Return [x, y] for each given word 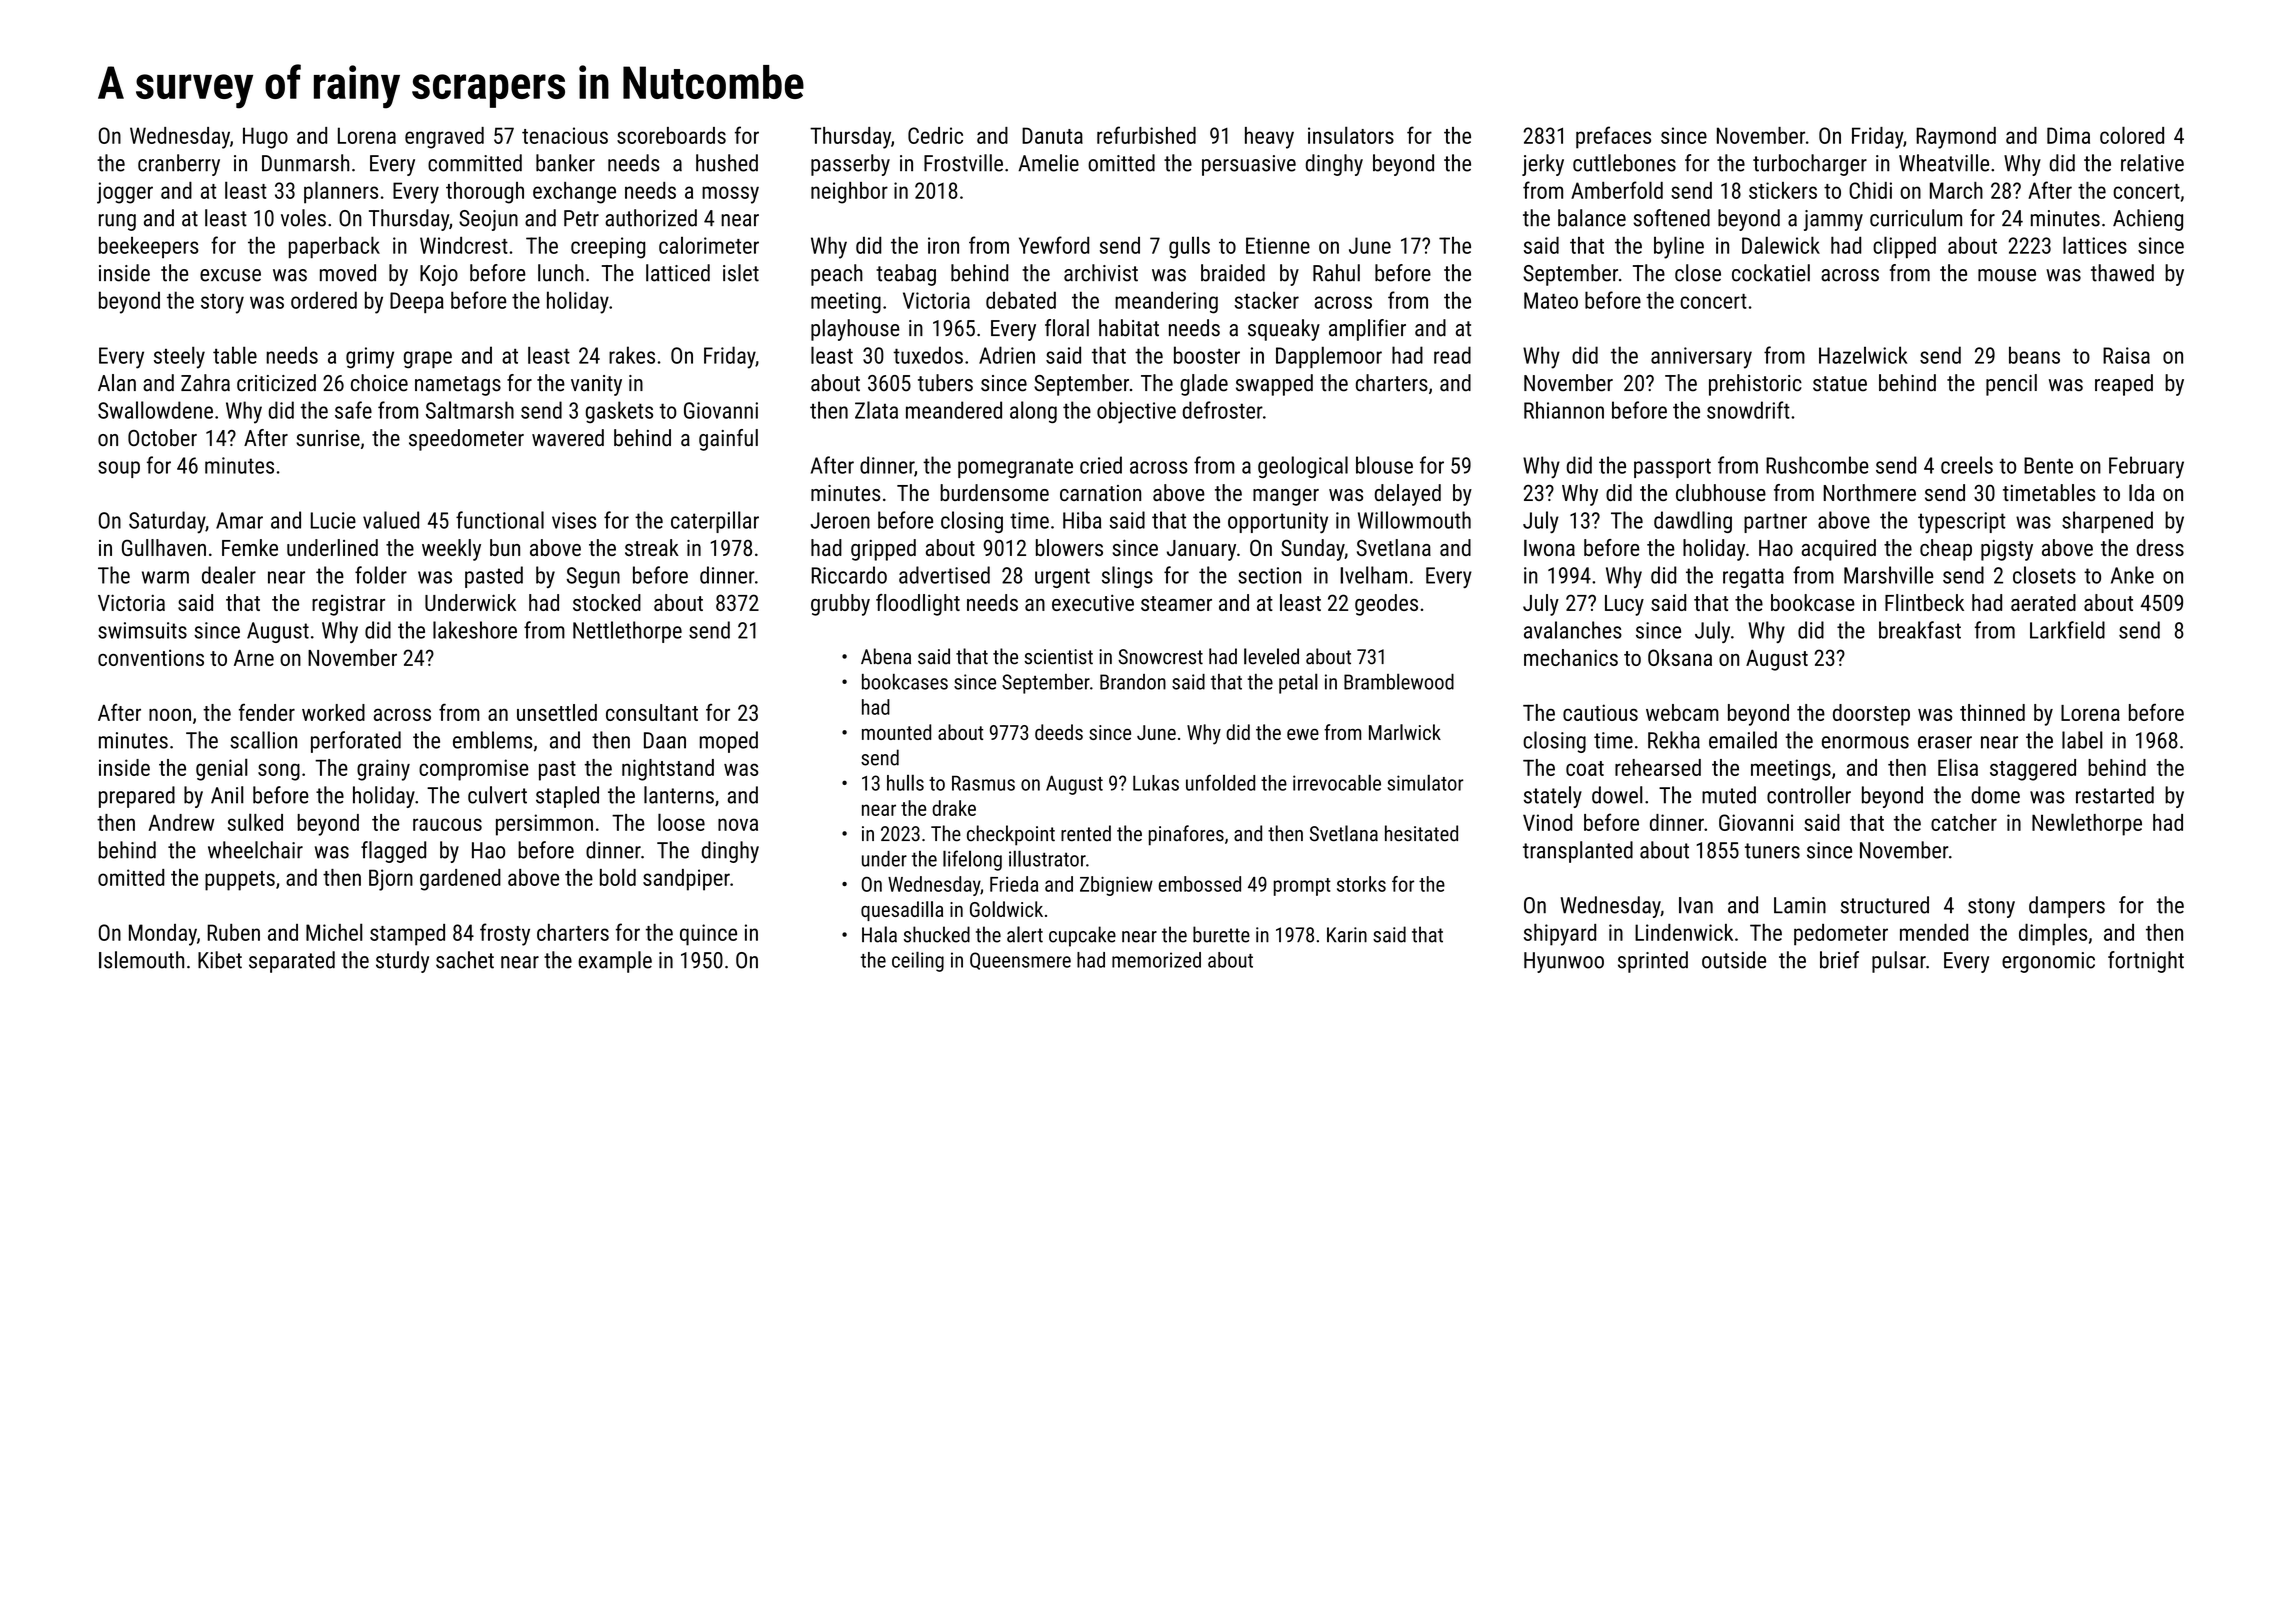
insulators [1351, 135]
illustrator [1047, 858]
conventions [151, 657]
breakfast [1920, 630]
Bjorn [391, 880]
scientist [1058, 657]
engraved [444, 138]
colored [2132, 135]
